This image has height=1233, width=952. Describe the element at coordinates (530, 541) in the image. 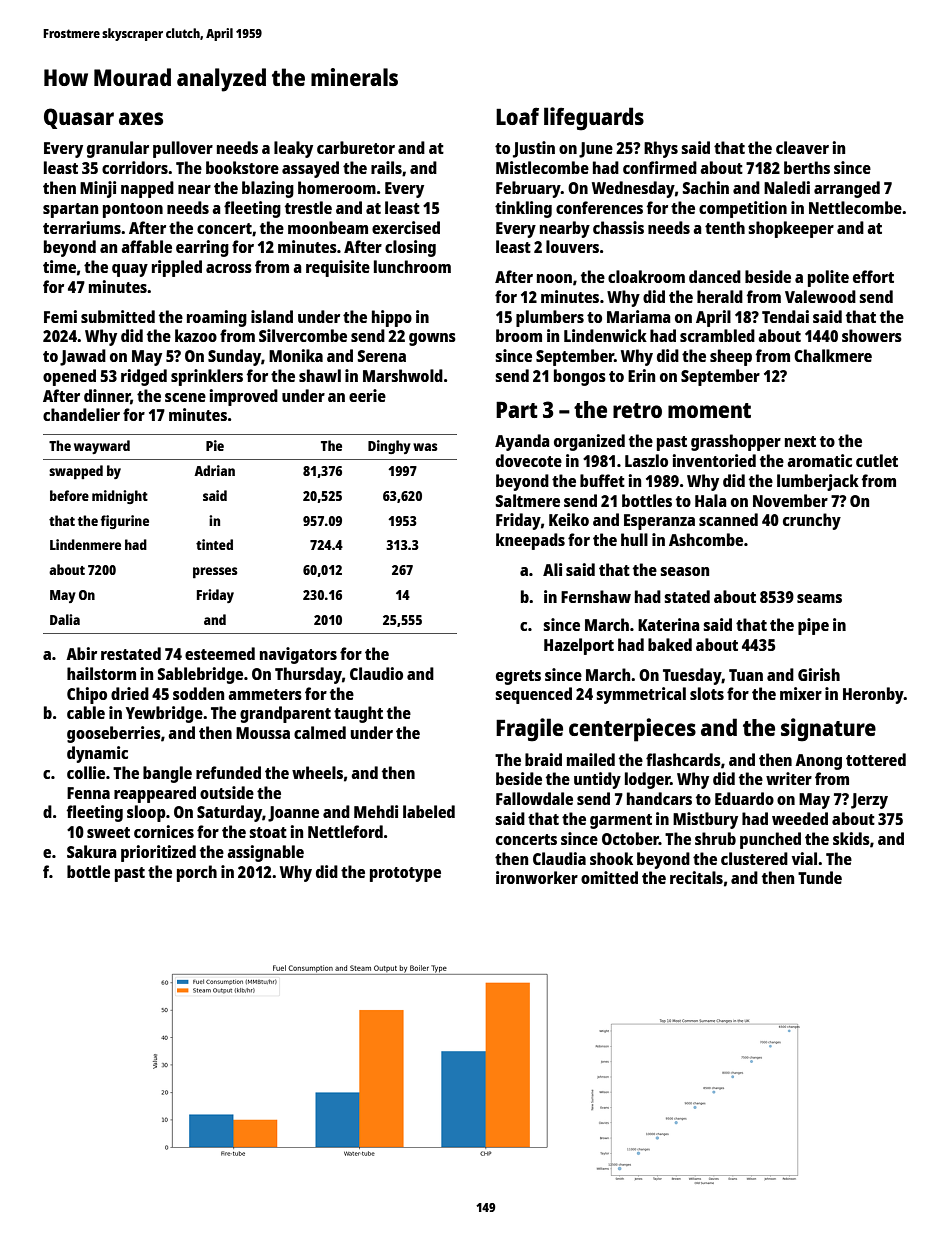

I see `kneepads` at that location.
